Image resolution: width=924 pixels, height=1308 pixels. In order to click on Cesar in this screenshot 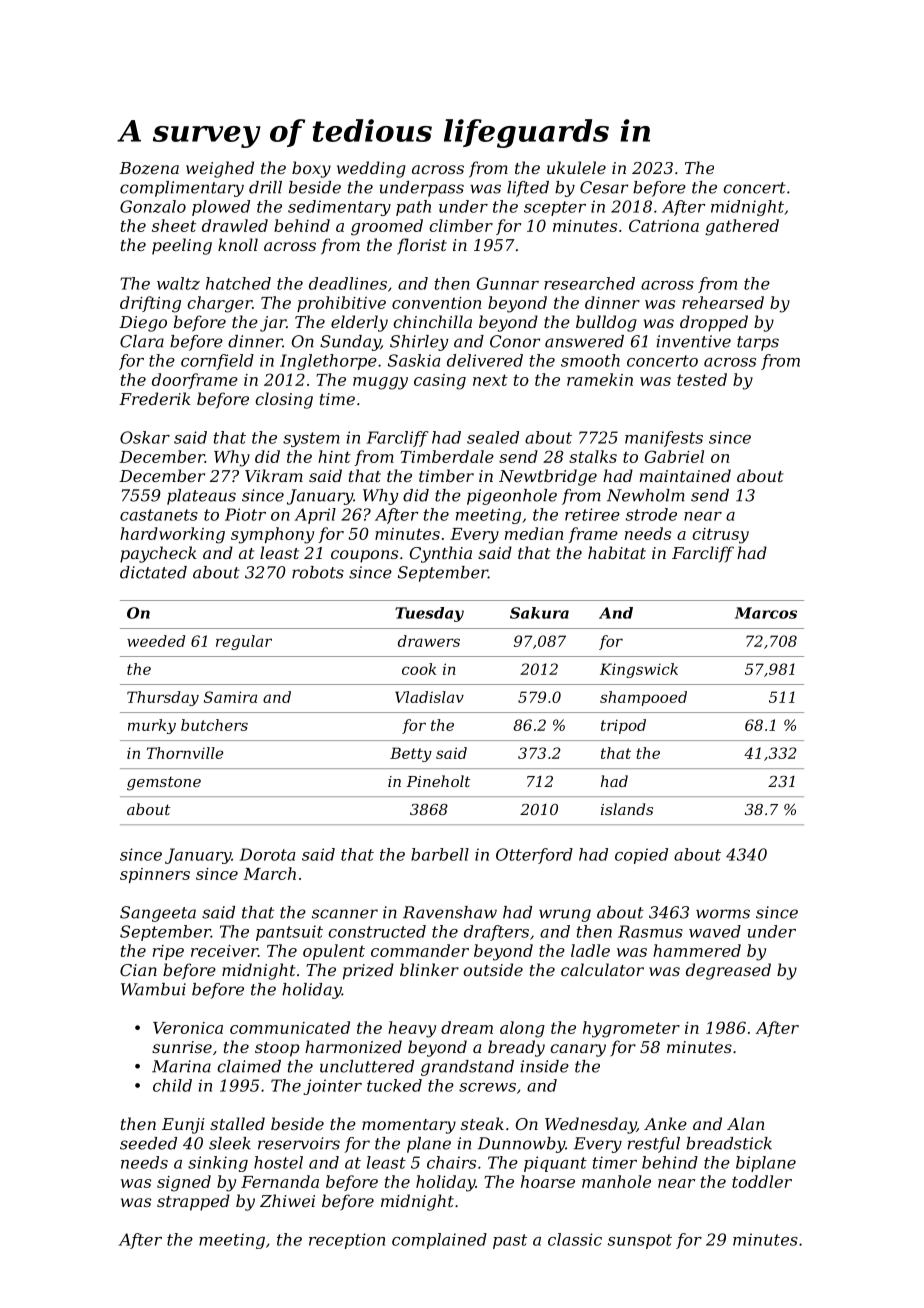, I will do `click(604, 187)`.
